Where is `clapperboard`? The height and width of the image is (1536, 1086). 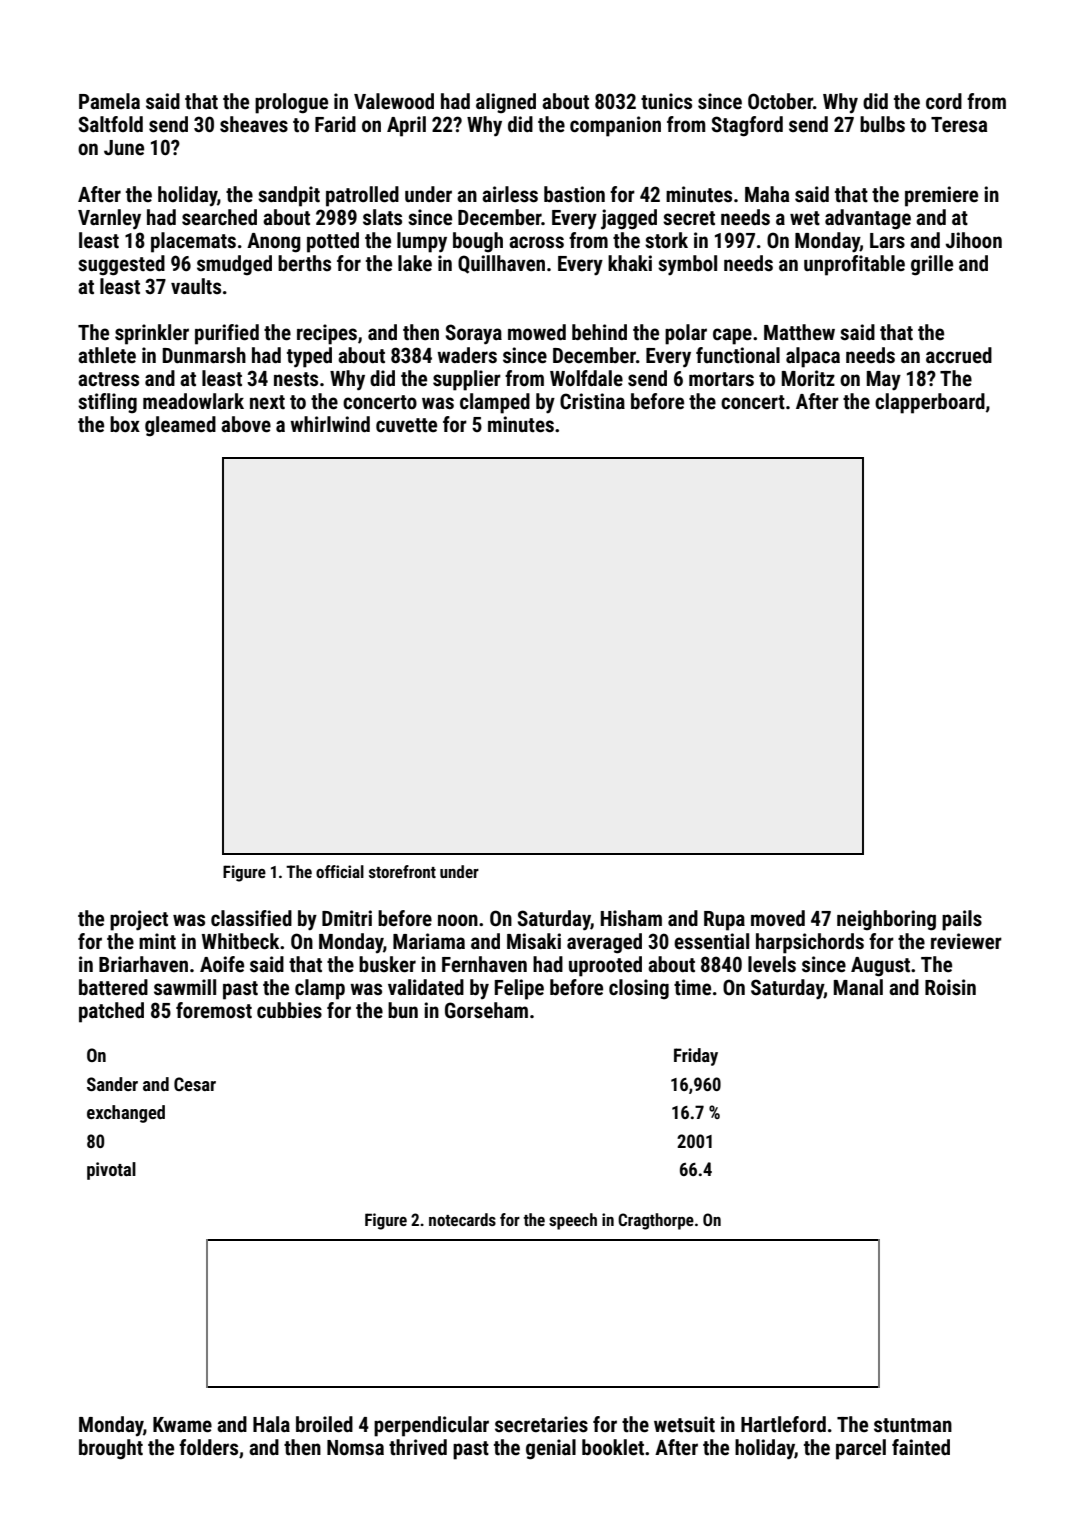 clapperboard is located at coordinates (930, 403).
